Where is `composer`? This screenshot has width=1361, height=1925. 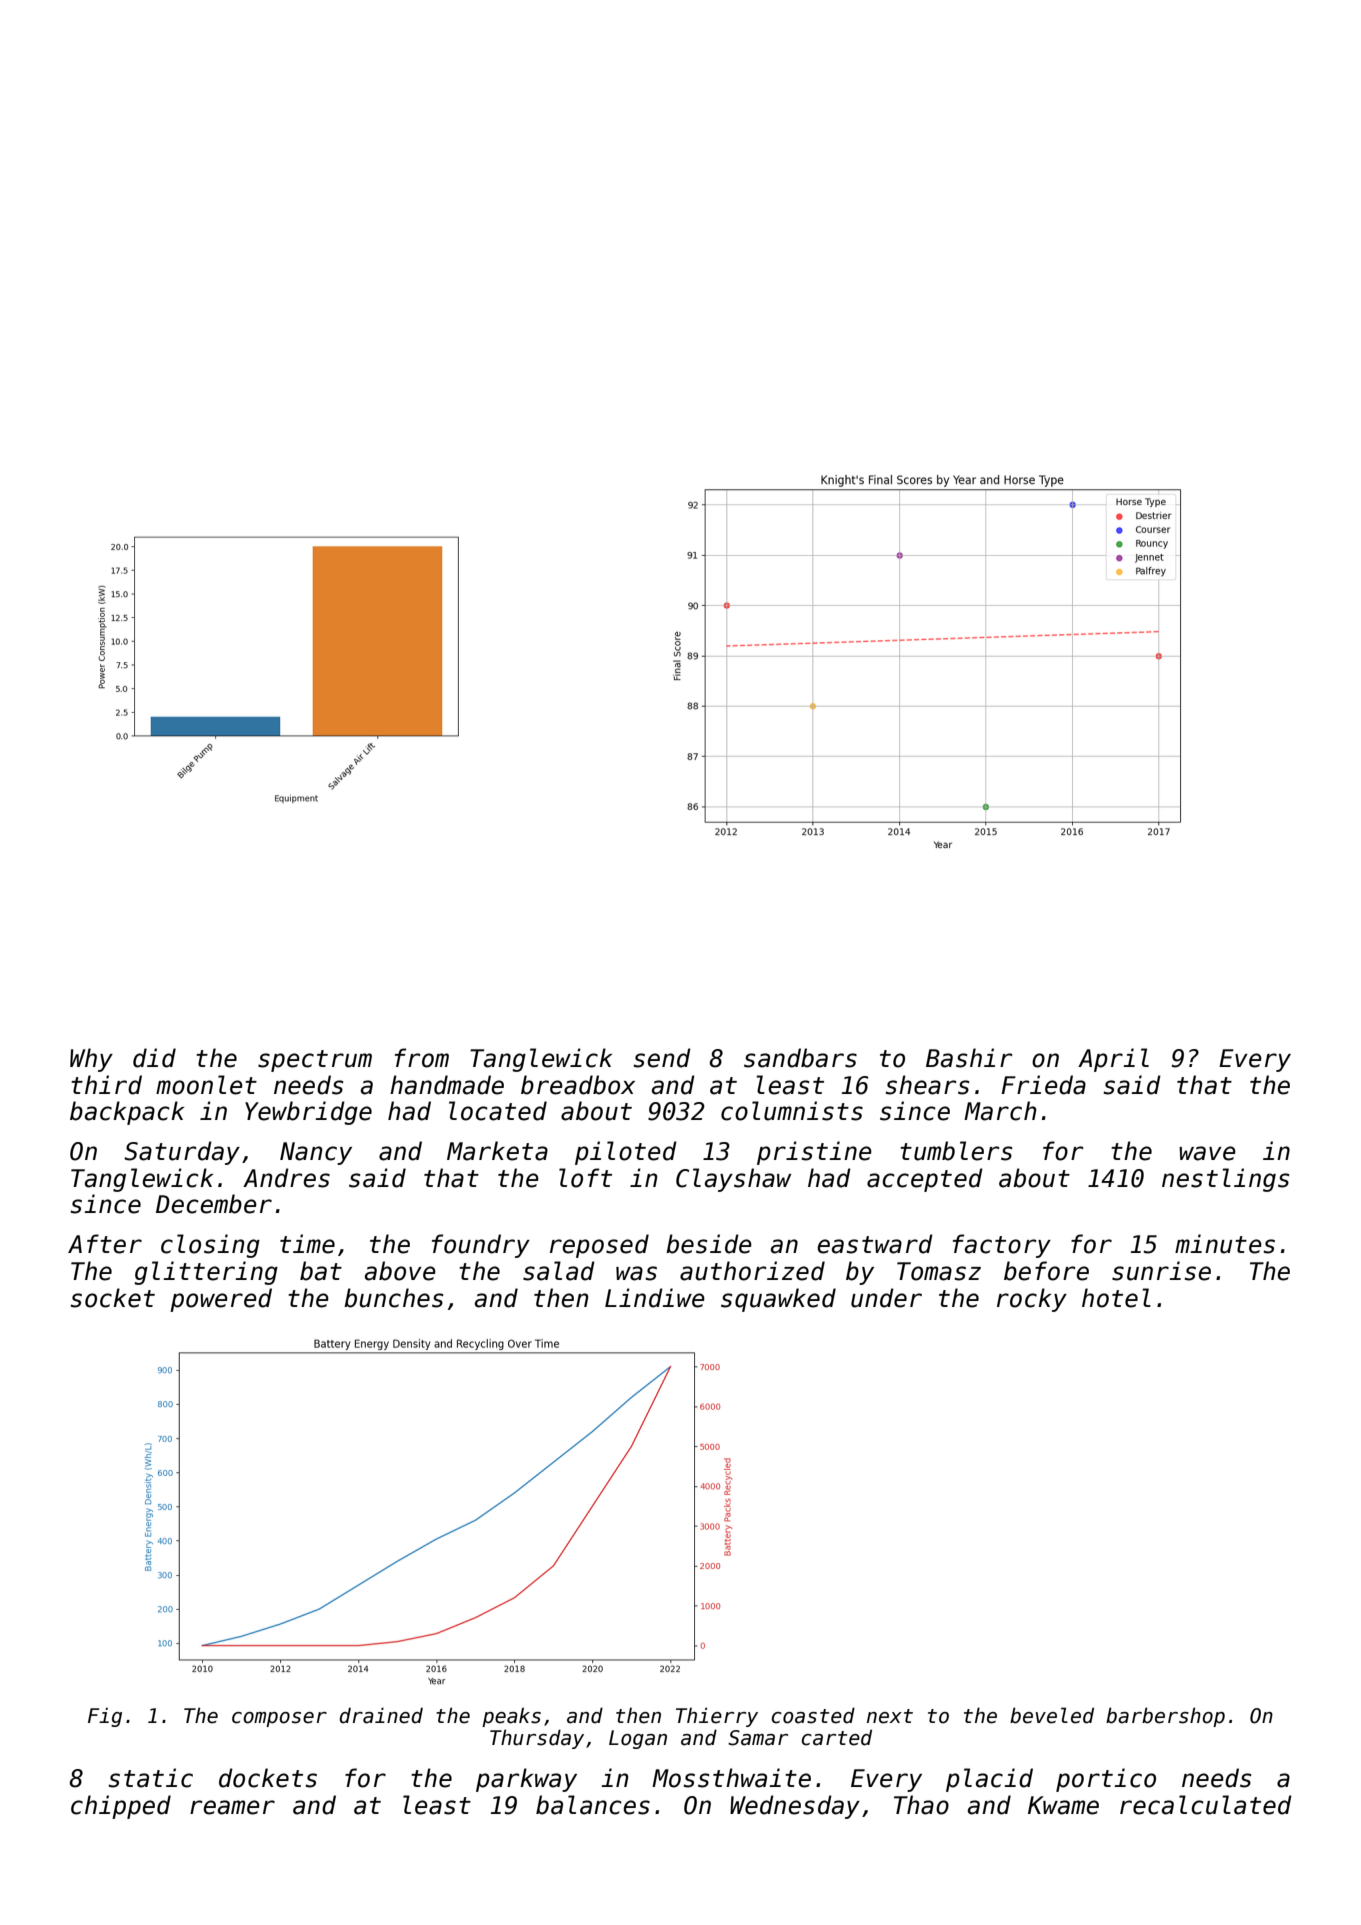
composer is located at coordinates (279, 1719).
